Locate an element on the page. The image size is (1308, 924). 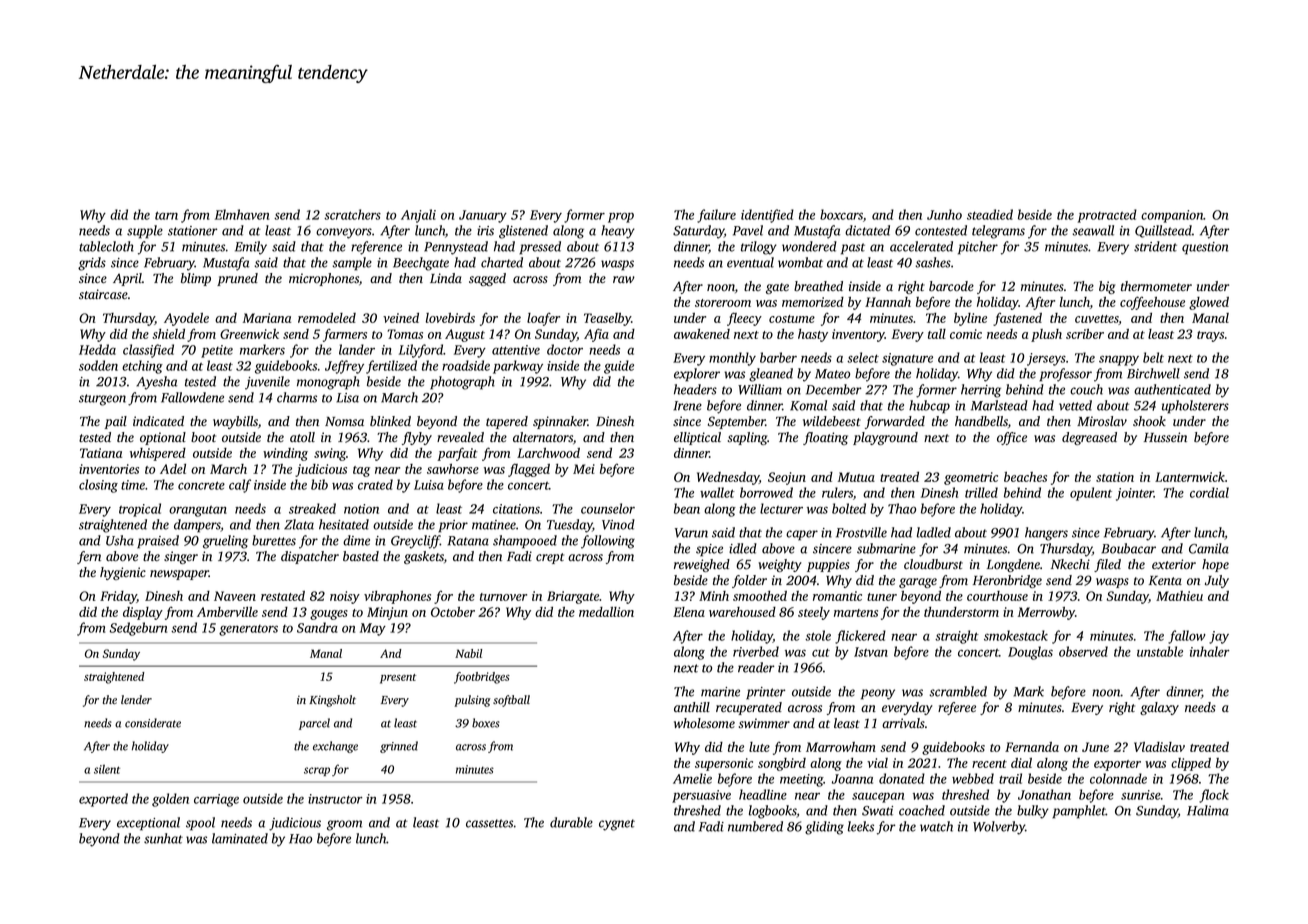
breathed is located at coordinates (818, 286).
